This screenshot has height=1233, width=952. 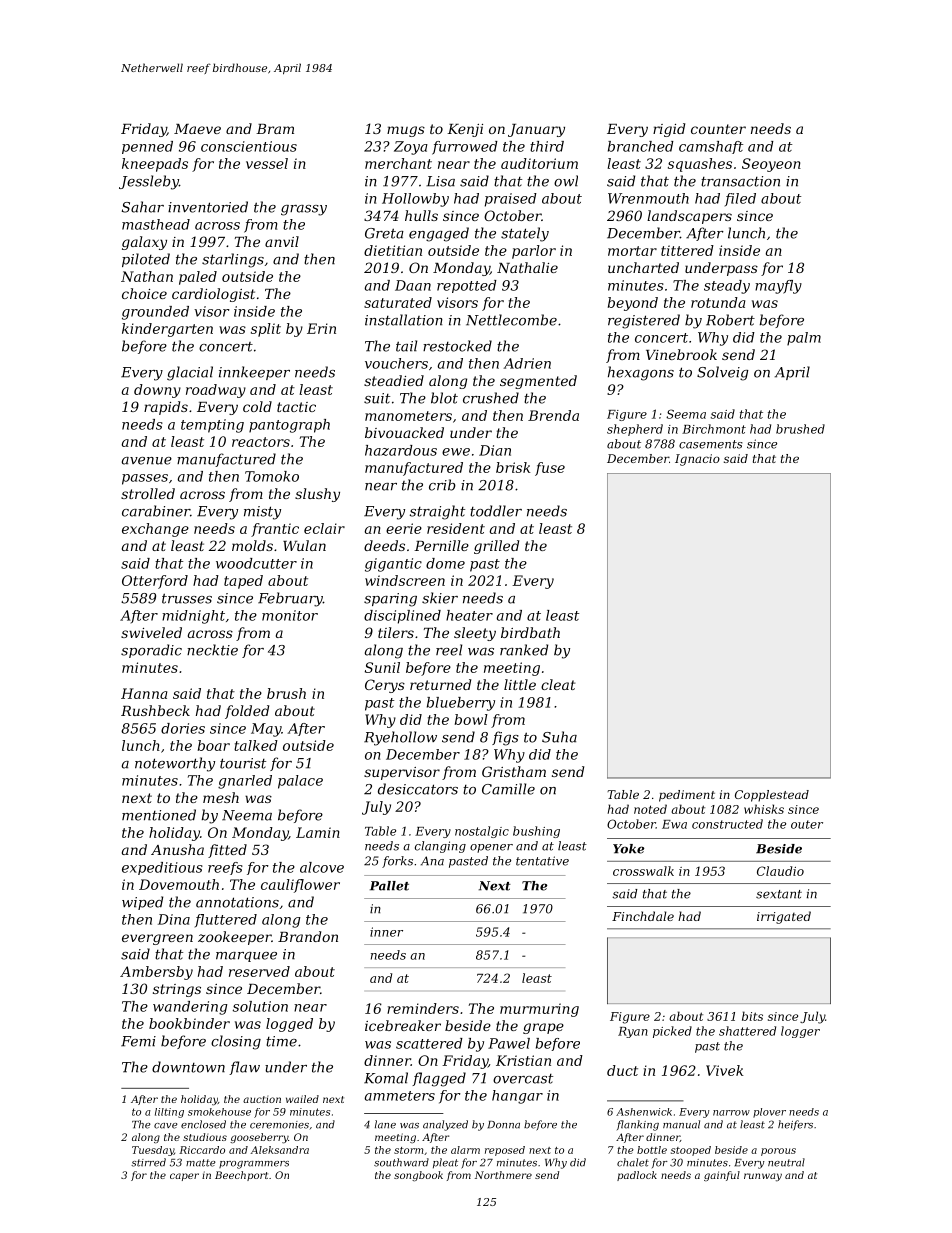 What do you see at coordinates (440, 684) in the screenshot?
I see `returned` at bounding box center [440, 684].
